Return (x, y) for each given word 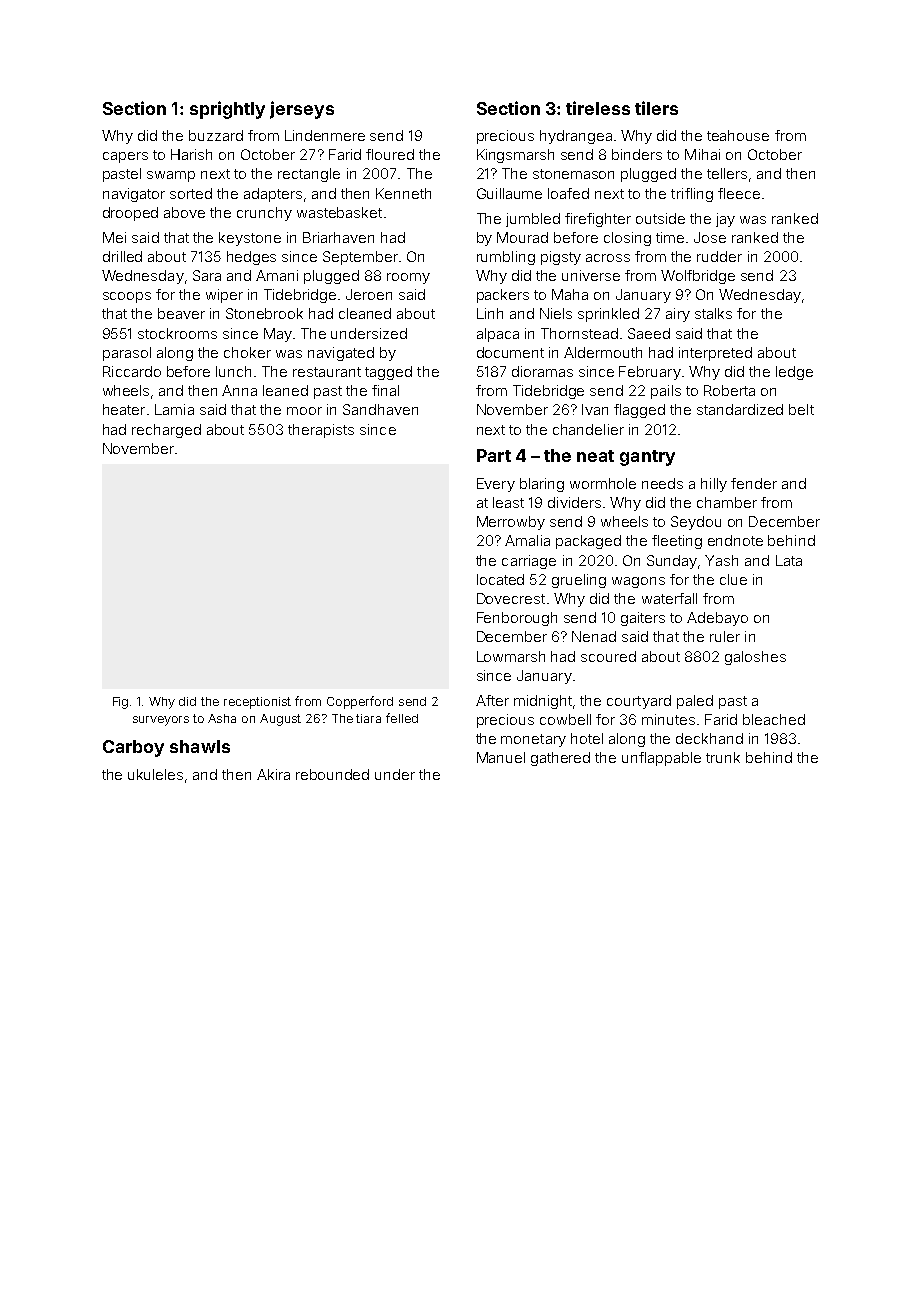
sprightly (227, 110)
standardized (740, 409)
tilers (656, 108)
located (500, 579)
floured (390, 154)
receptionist (257, 703)
